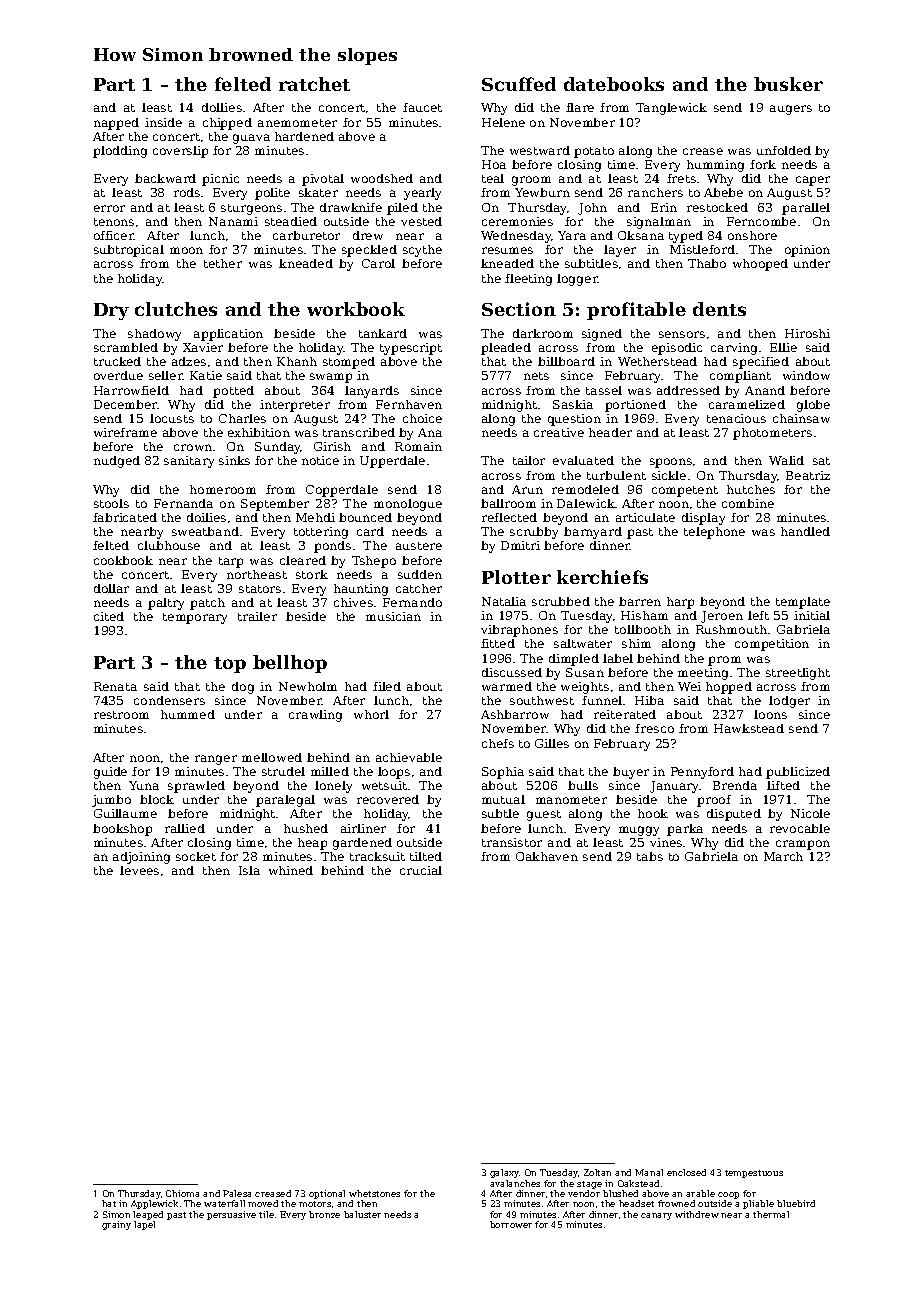 This screenshot has width=924, height=1308. I want to click on tabs, so click(650, 856).
